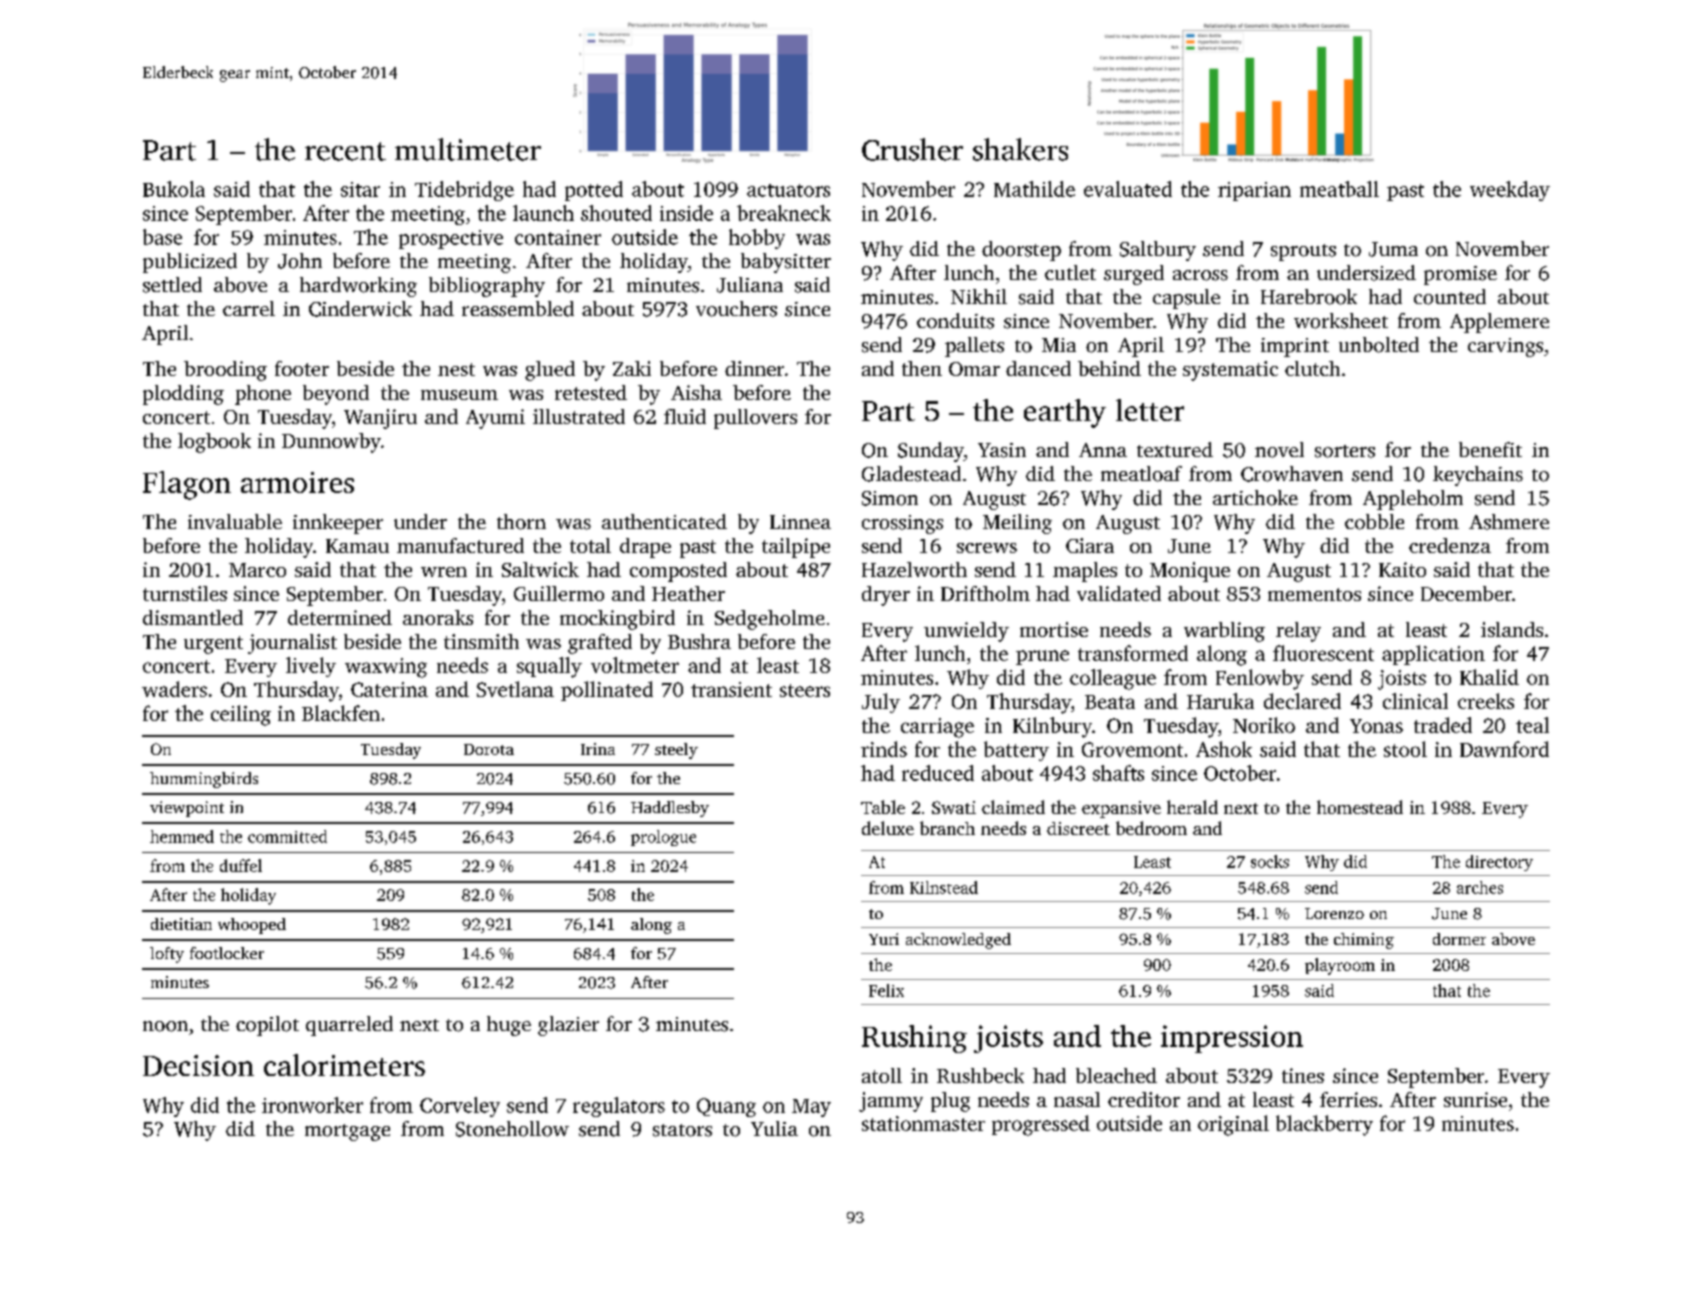  What do you see at coordinates (800, 522) in the image?
I see `Linnea` at bounding box center [800, 522].
